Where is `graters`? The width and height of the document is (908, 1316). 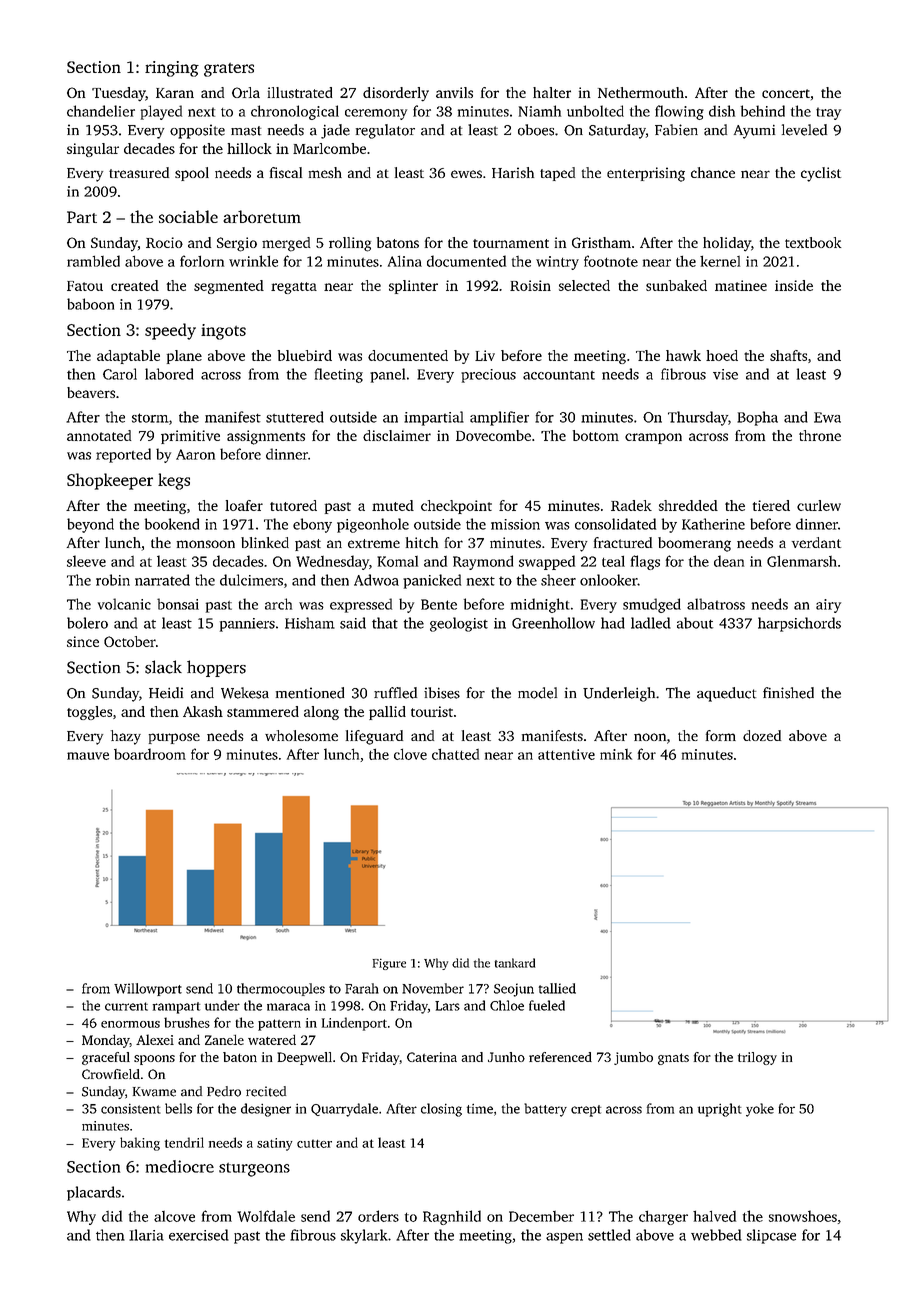
graters is located at coordinates (229, 70).
